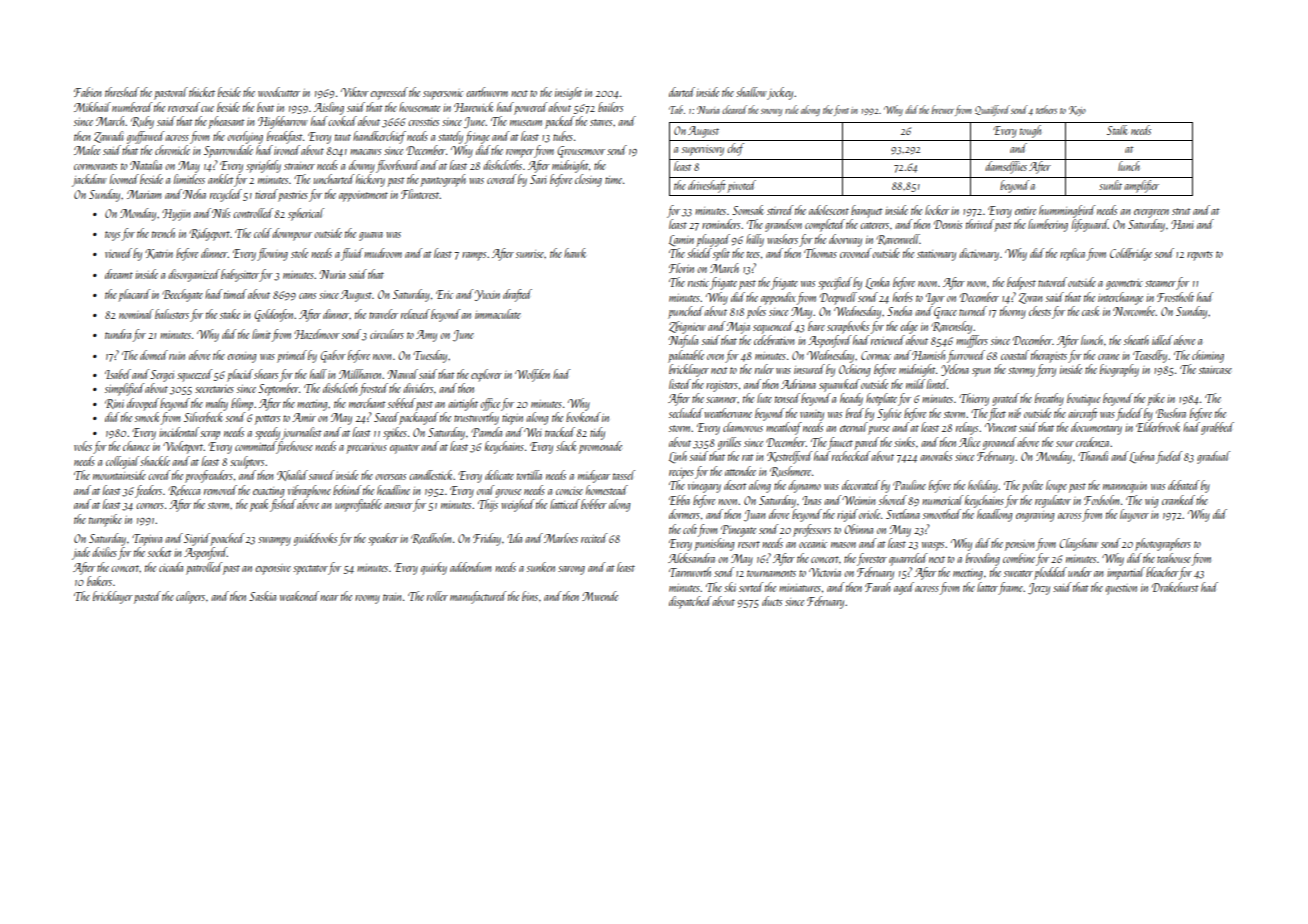 This screenshot has width=1308, height=924. What do you see at coordinates (1175, 587) in the screenshot?
I see `Drakehurst` at bounding box center [1175, 587].
